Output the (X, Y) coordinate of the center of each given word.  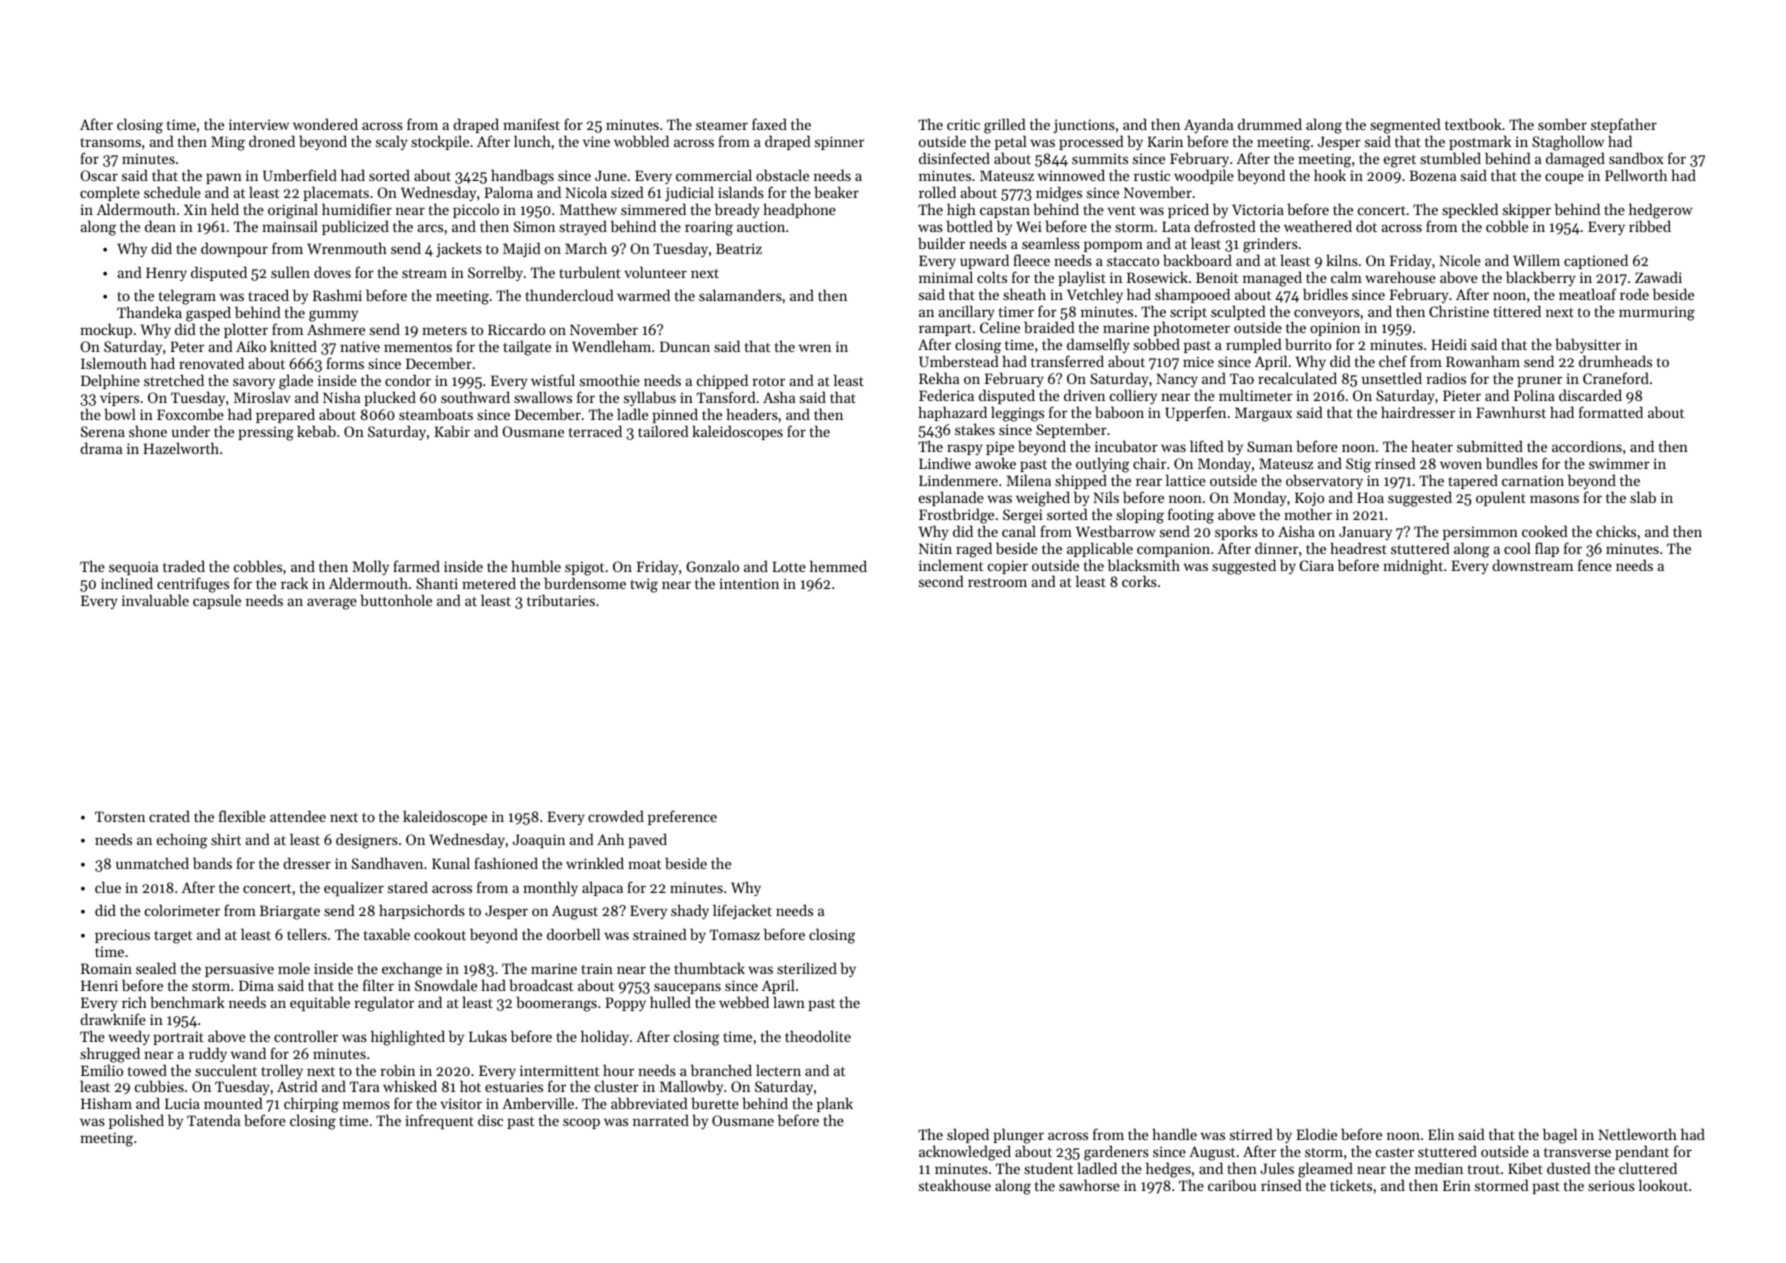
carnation (1533, 480)
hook (1330, 175)
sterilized (807, 968)
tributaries (561, 600)
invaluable (155, 600)
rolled (937, 192)
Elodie (1316, 1134)
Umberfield (300, 175)
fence (1595, 565)
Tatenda (213, 1120)
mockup (106, 330)
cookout (440, 934)
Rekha (939, 378)
